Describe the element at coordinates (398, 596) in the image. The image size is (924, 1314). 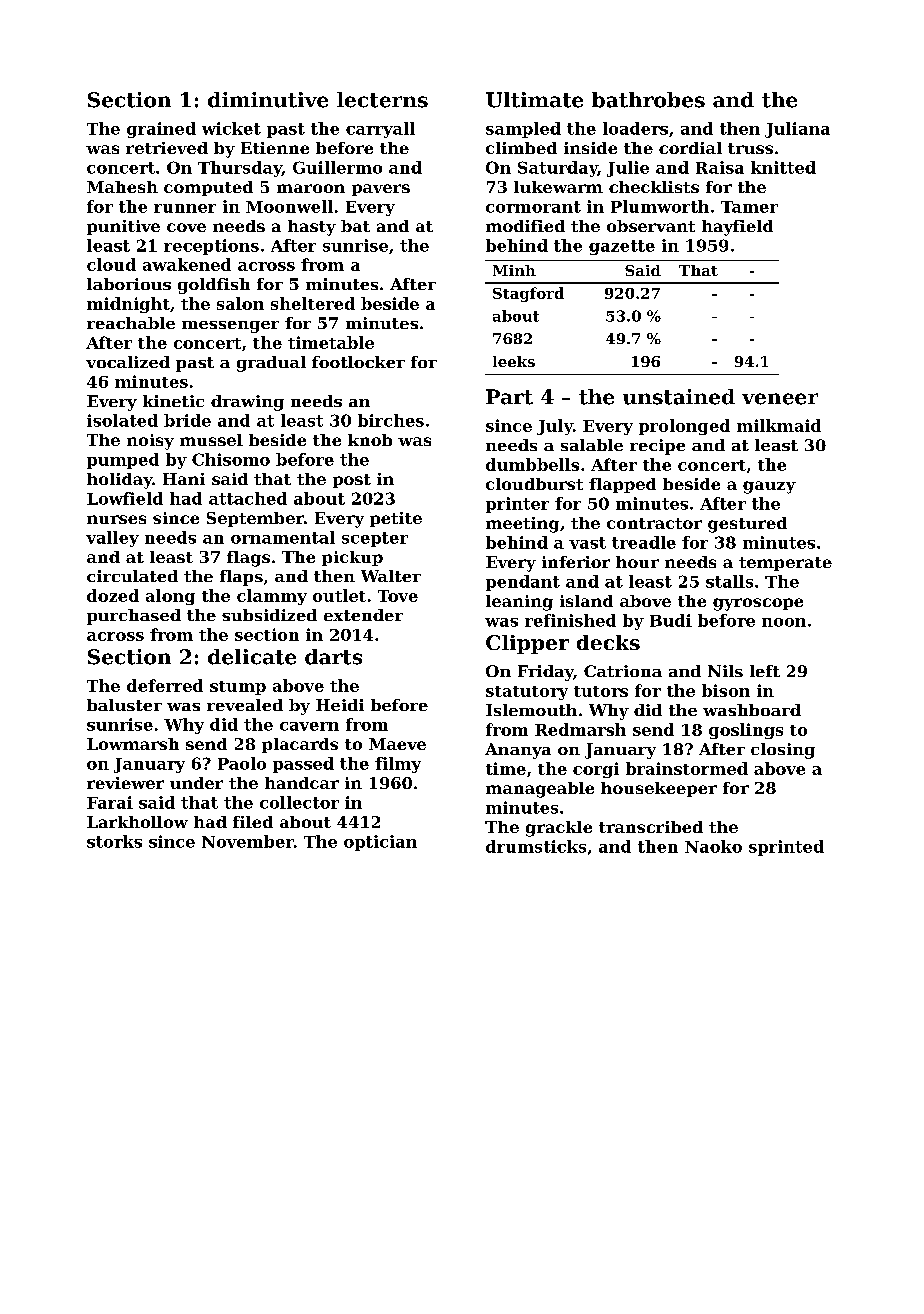
I see `Tove` at that location.
